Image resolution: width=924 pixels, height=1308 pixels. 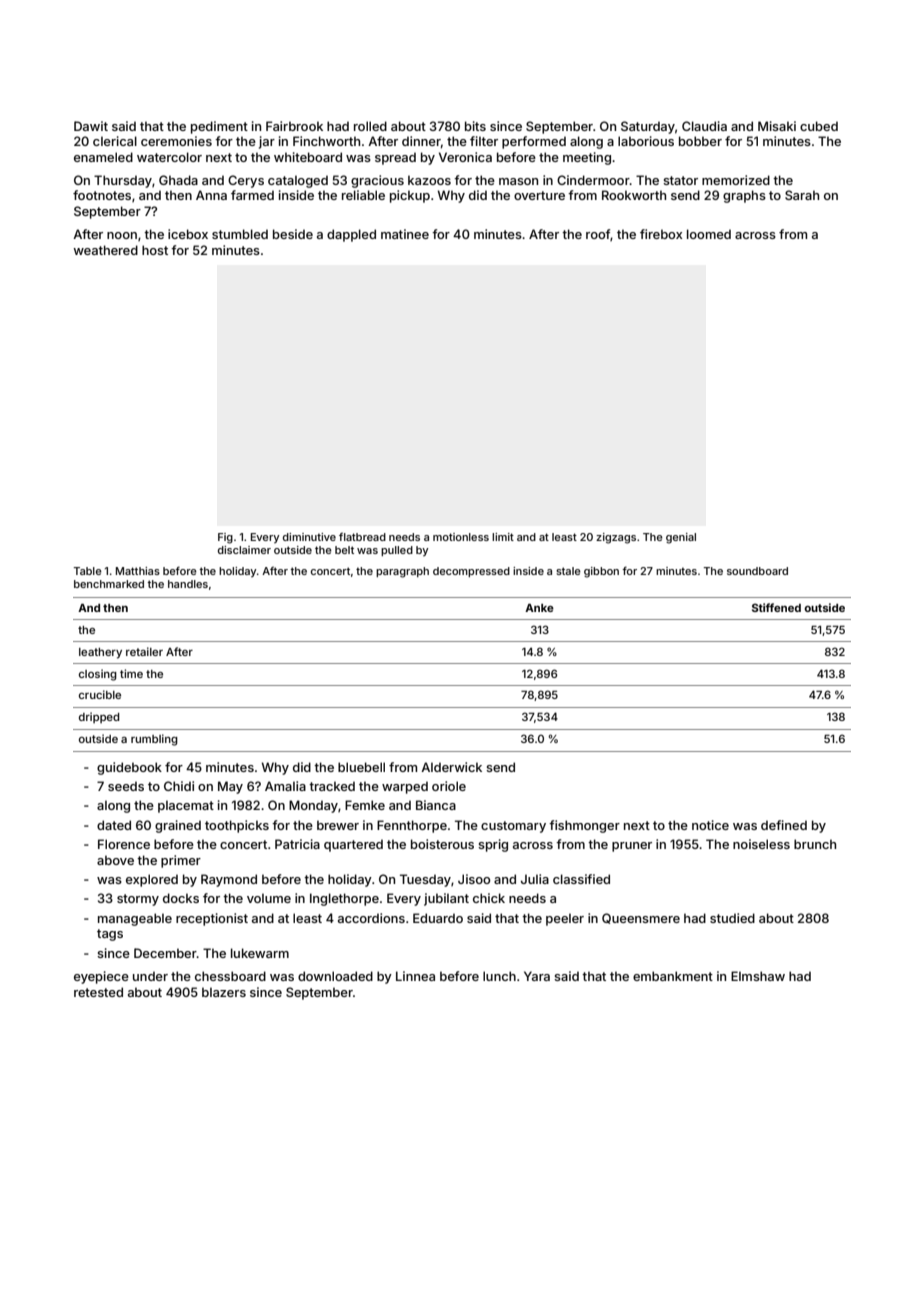 I want to click on lunch, so click(x=499, y=976).
